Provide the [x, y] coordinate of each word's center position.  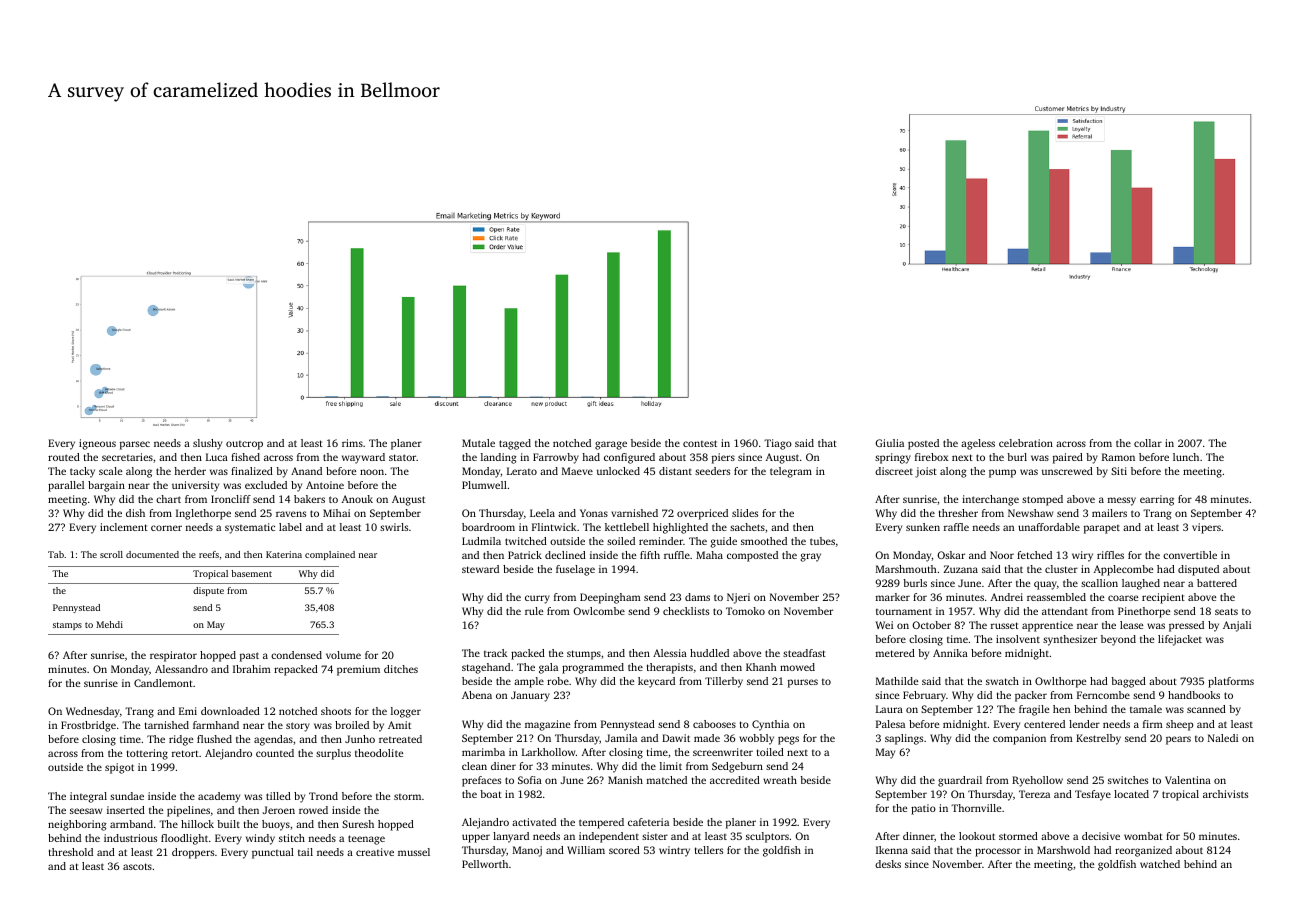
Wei [884, 625]
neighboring [77, 825]
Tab [56, 554]
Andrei [1007, 597]
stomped [1042, 500]
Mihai [336, 513]
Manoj [527, 851]
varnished [634, 513]
